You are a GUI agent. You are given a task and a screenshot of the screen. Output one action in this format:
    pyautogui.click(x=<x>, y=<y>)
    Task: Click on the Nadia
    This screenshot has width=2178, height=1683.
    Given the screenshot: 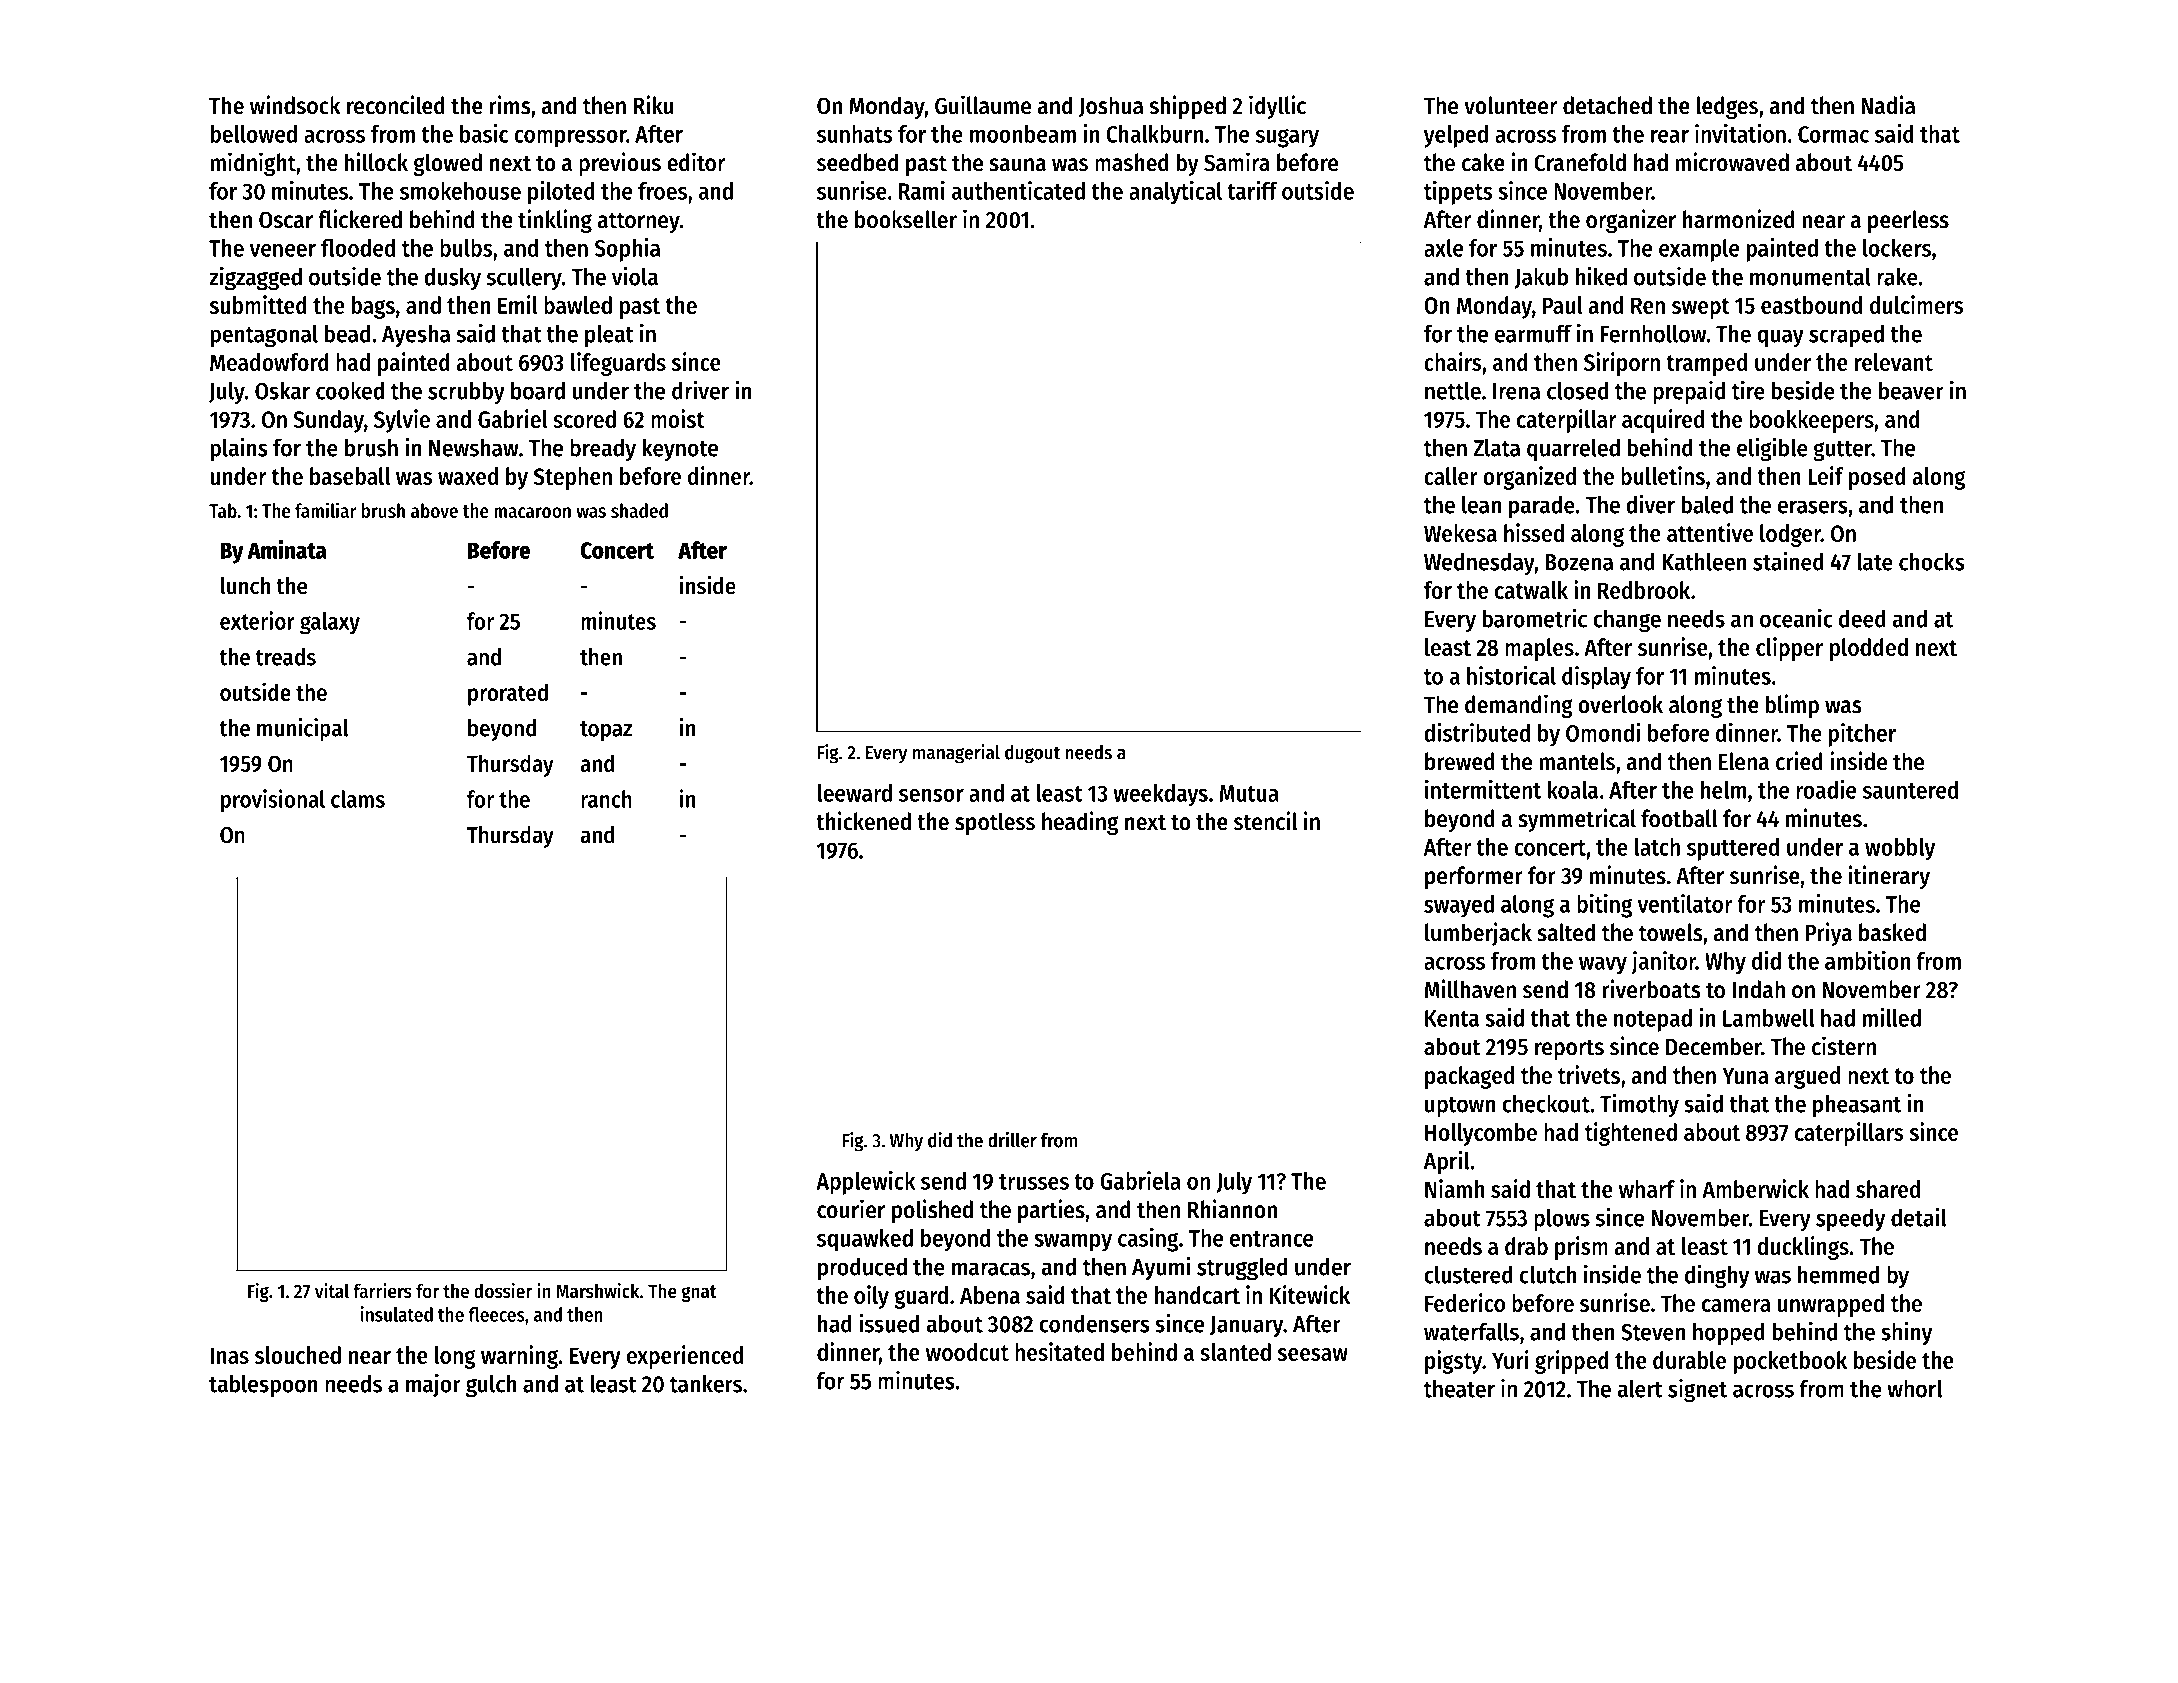 What is the action you would take?
    pyautogui.click(x=1888, y=105)
